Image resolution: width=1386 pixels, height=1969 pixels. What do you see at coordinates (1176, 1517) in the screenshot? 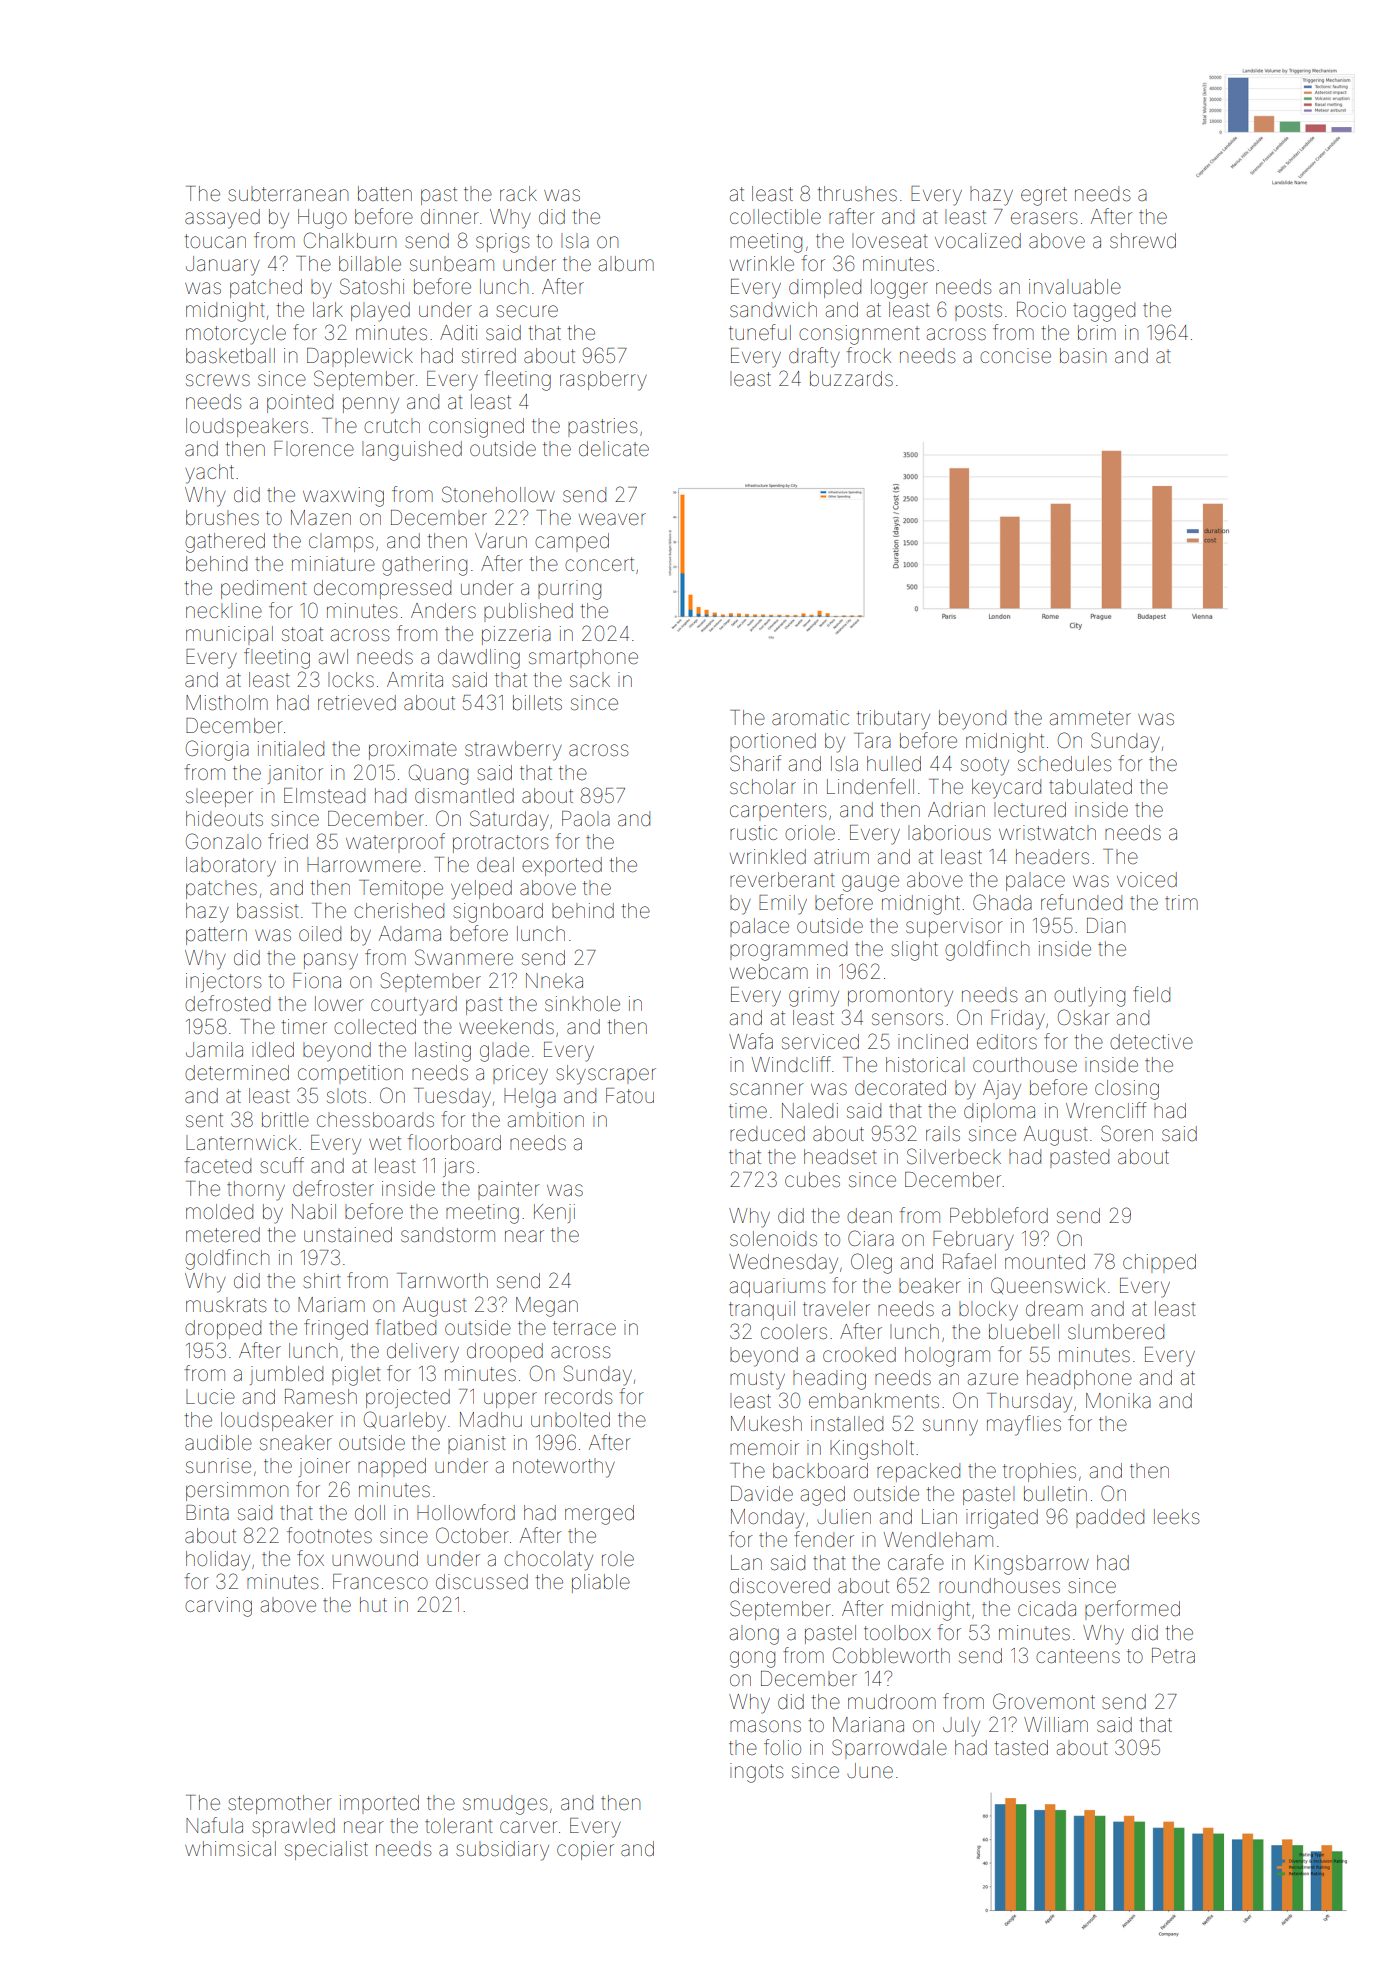
I see `leeks` at bounding box center [1176, 1517].
